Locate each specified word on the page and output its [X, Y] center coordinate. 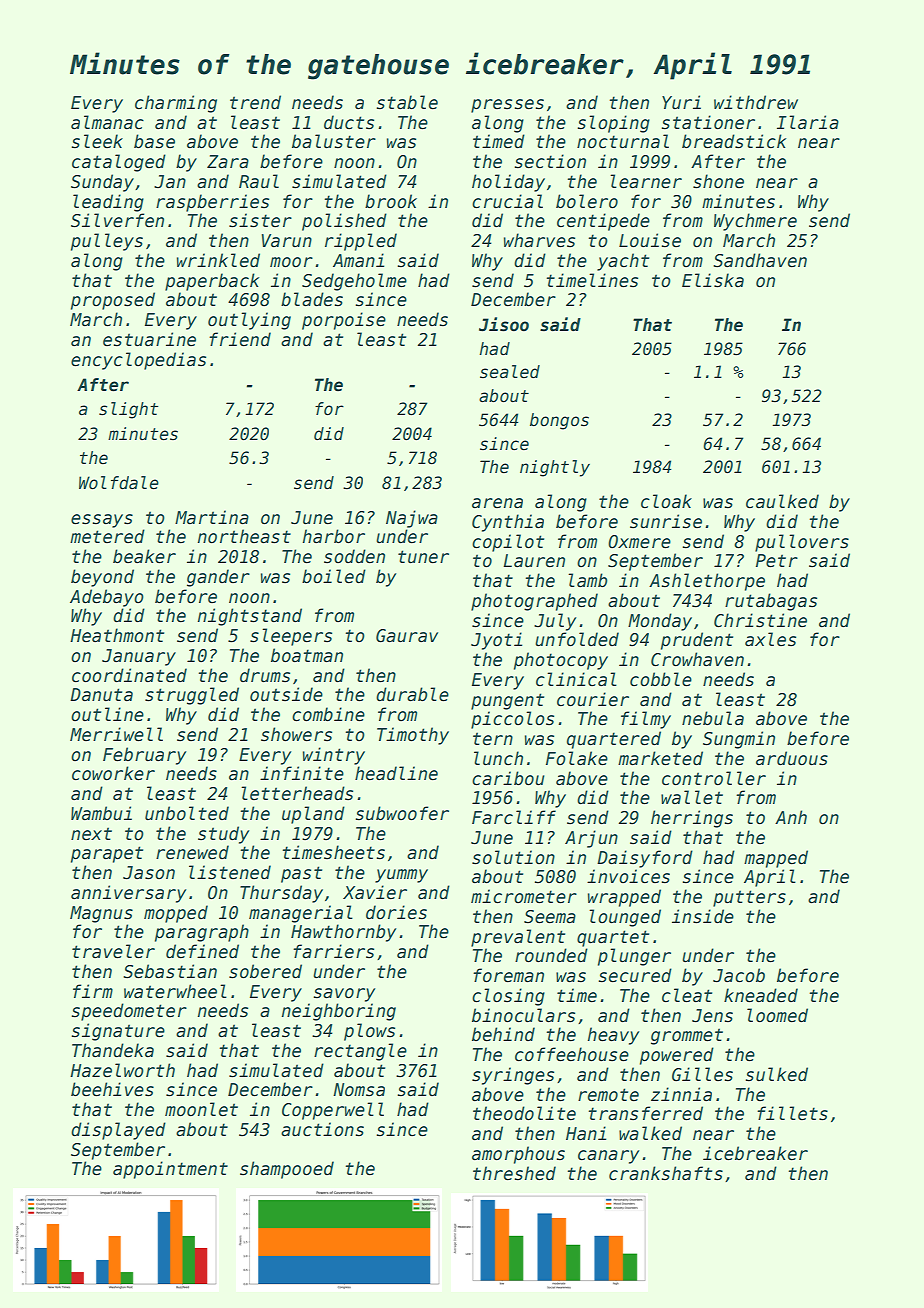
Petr [777, 561]
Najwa [412, 519]
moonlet [201, 1109]
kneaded [761, 995]
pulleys [107, 242]
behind [503, 1034]
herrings [692, 819]
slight [128, 410]
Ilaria [808, 122]
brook [391, 201]
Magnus [101, 914]
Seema [550, 917]
